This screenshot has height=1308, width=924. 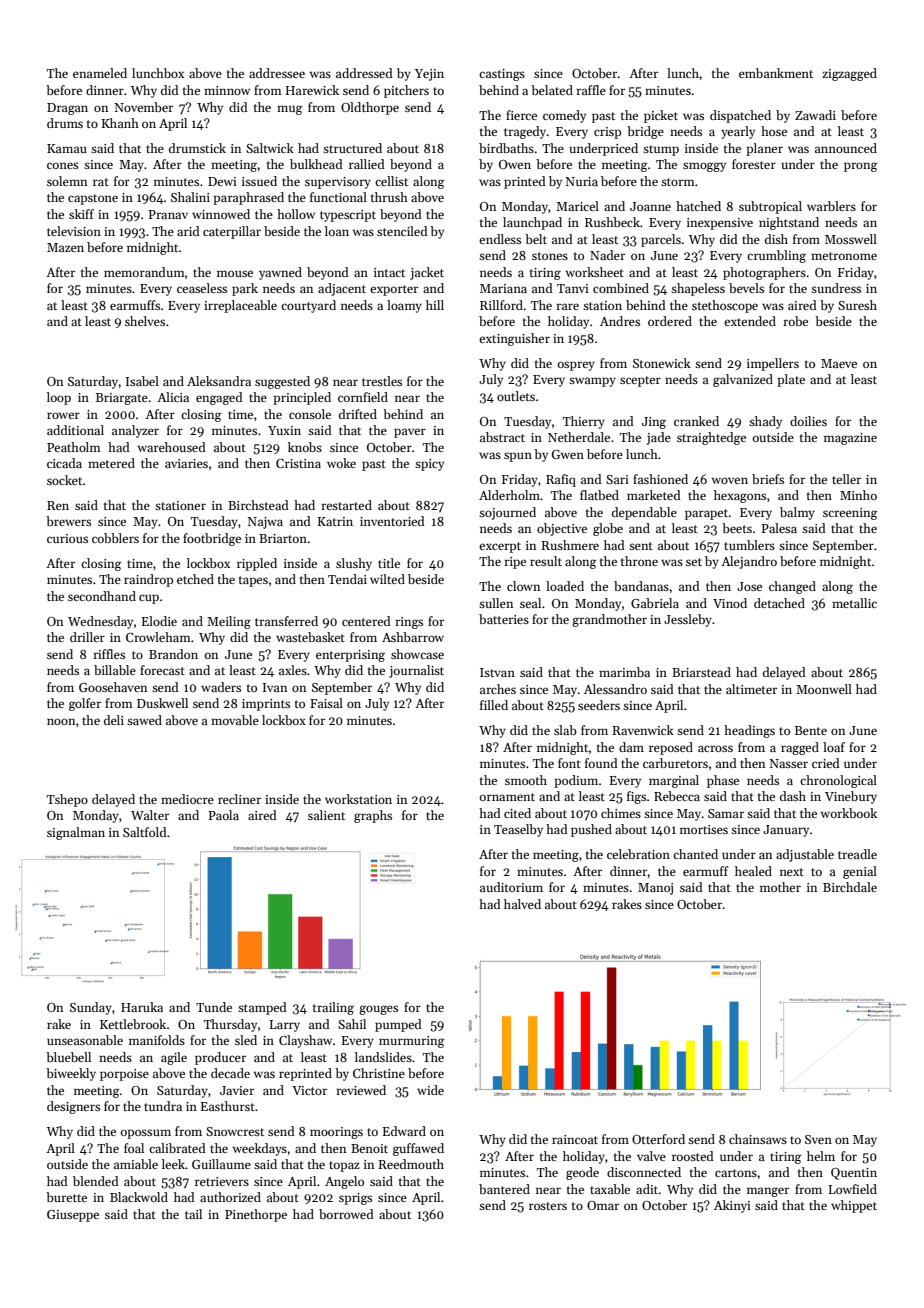 I want to click on Maeve, so click(x=839, y=363).
